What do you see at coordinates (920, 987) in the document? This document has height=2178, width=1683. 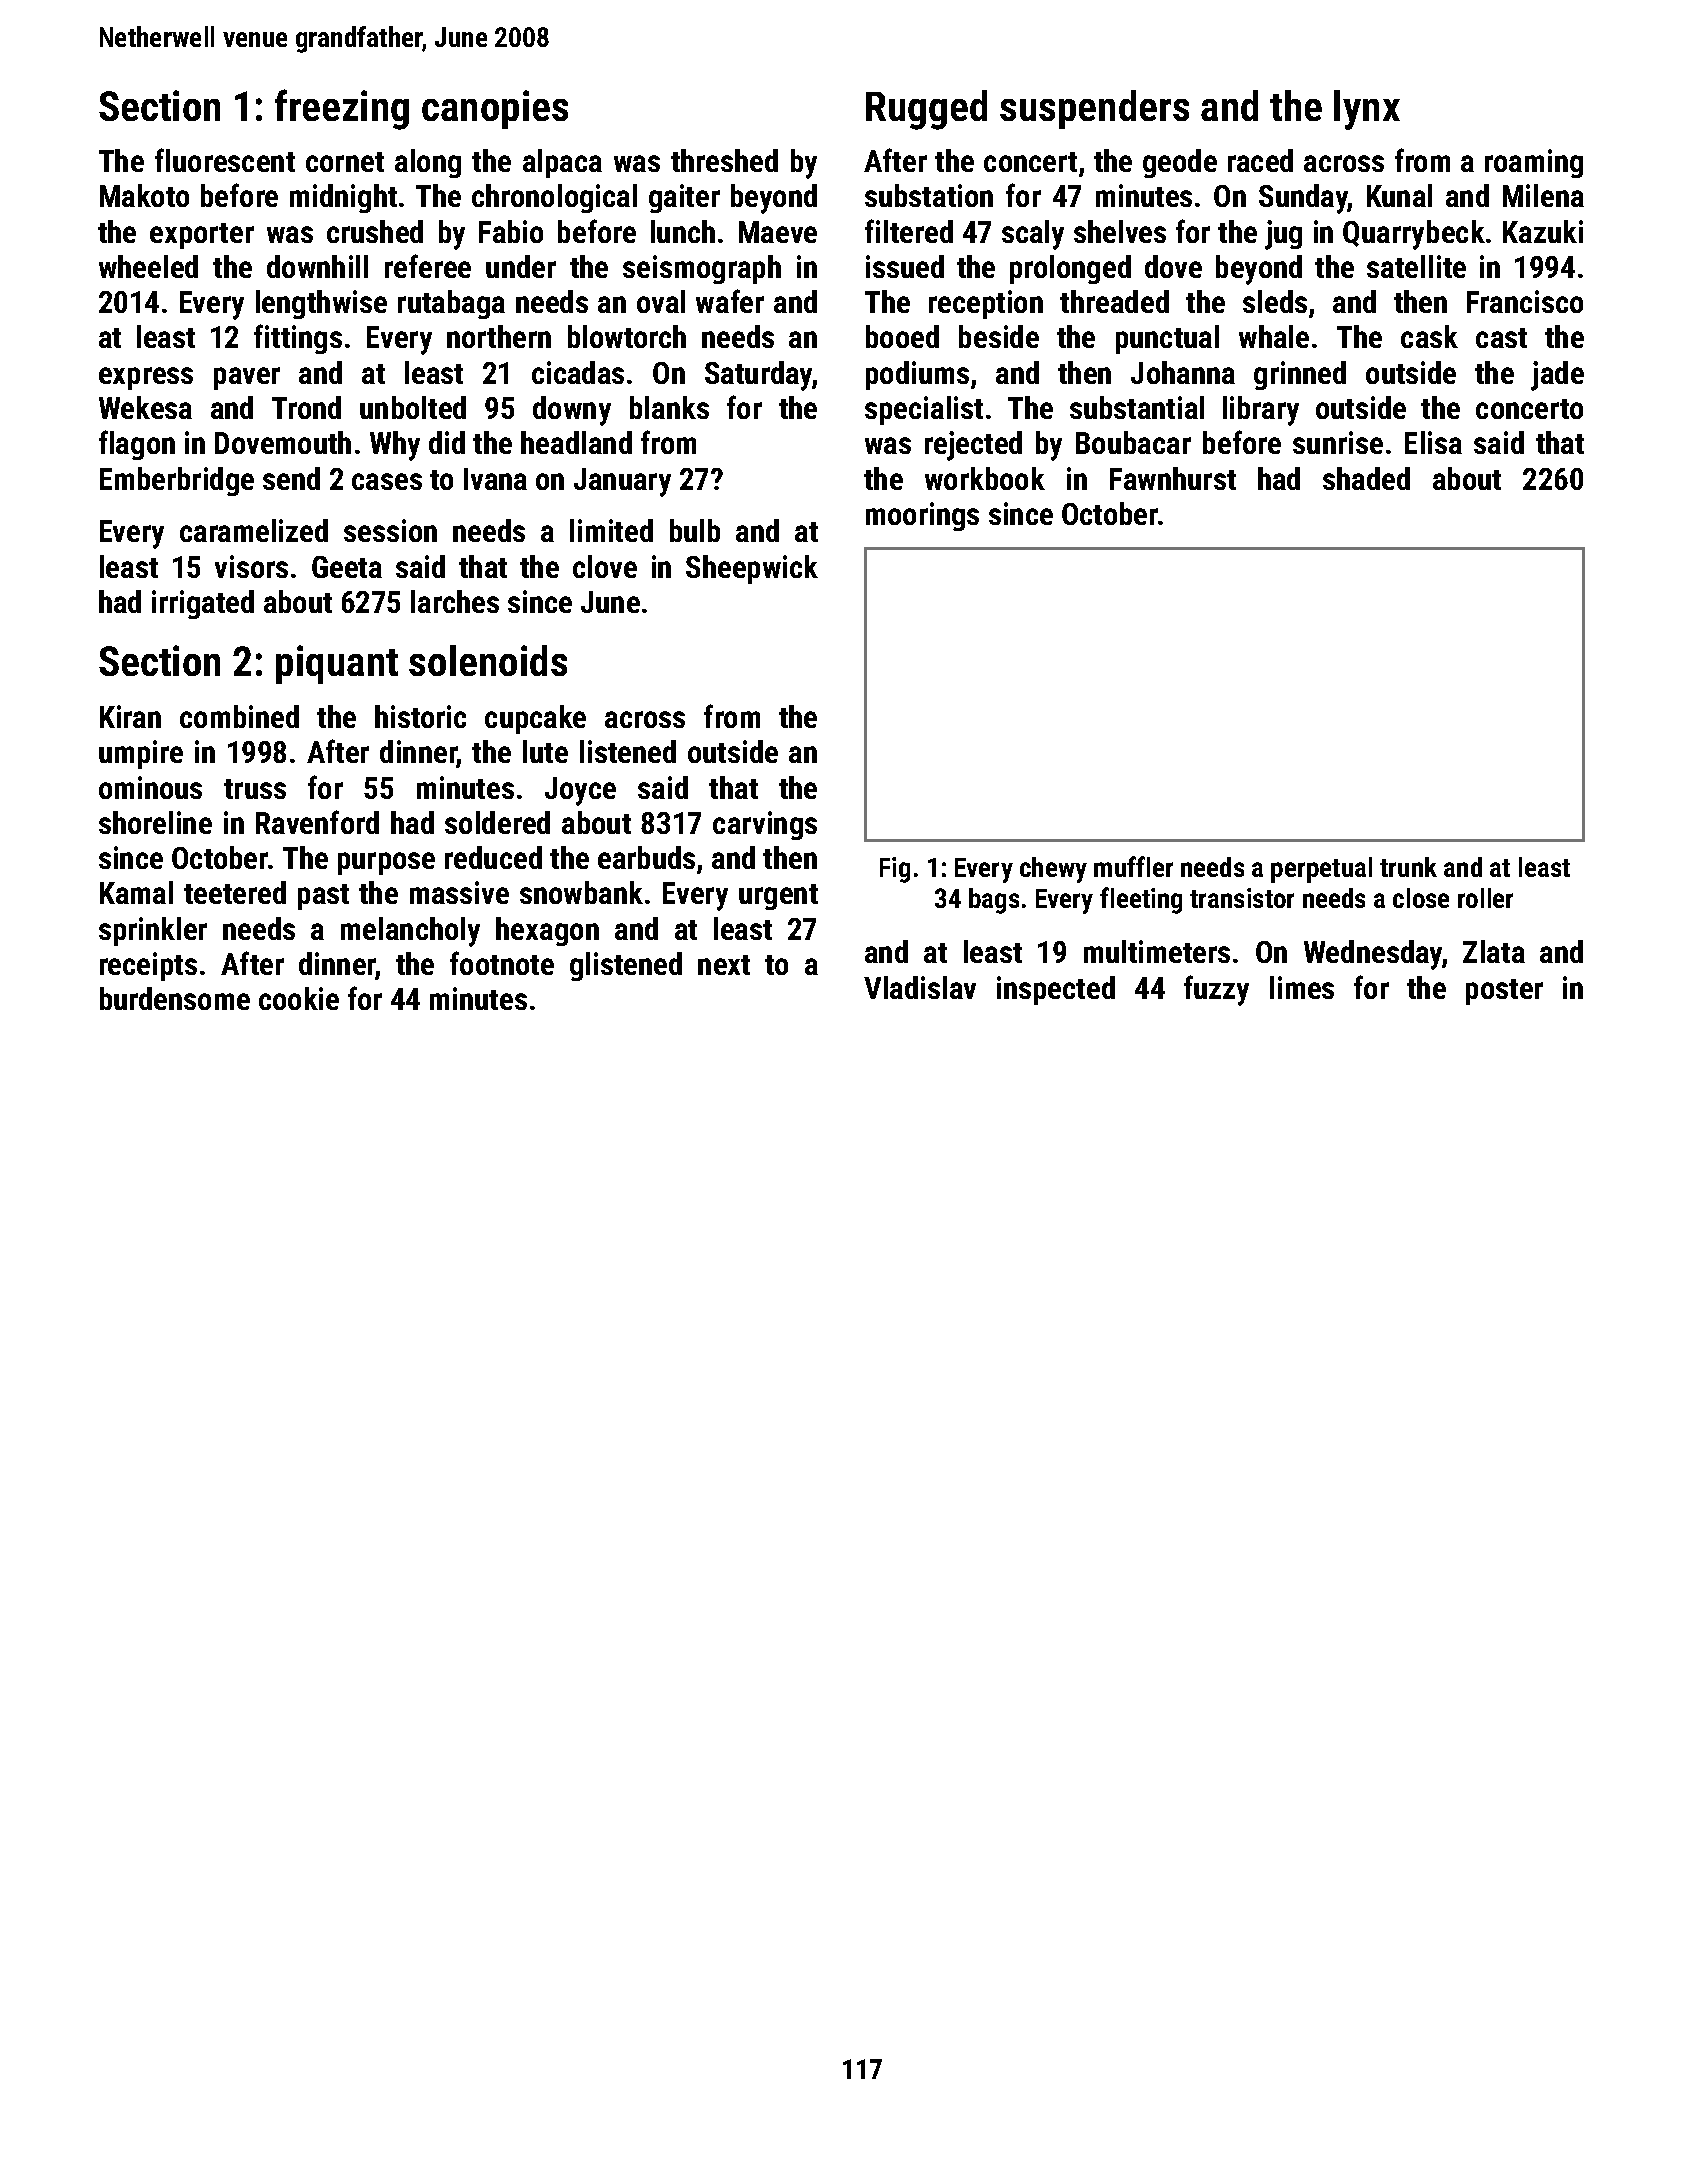 I see `Vladislav` at bounding box center [920, 987].
